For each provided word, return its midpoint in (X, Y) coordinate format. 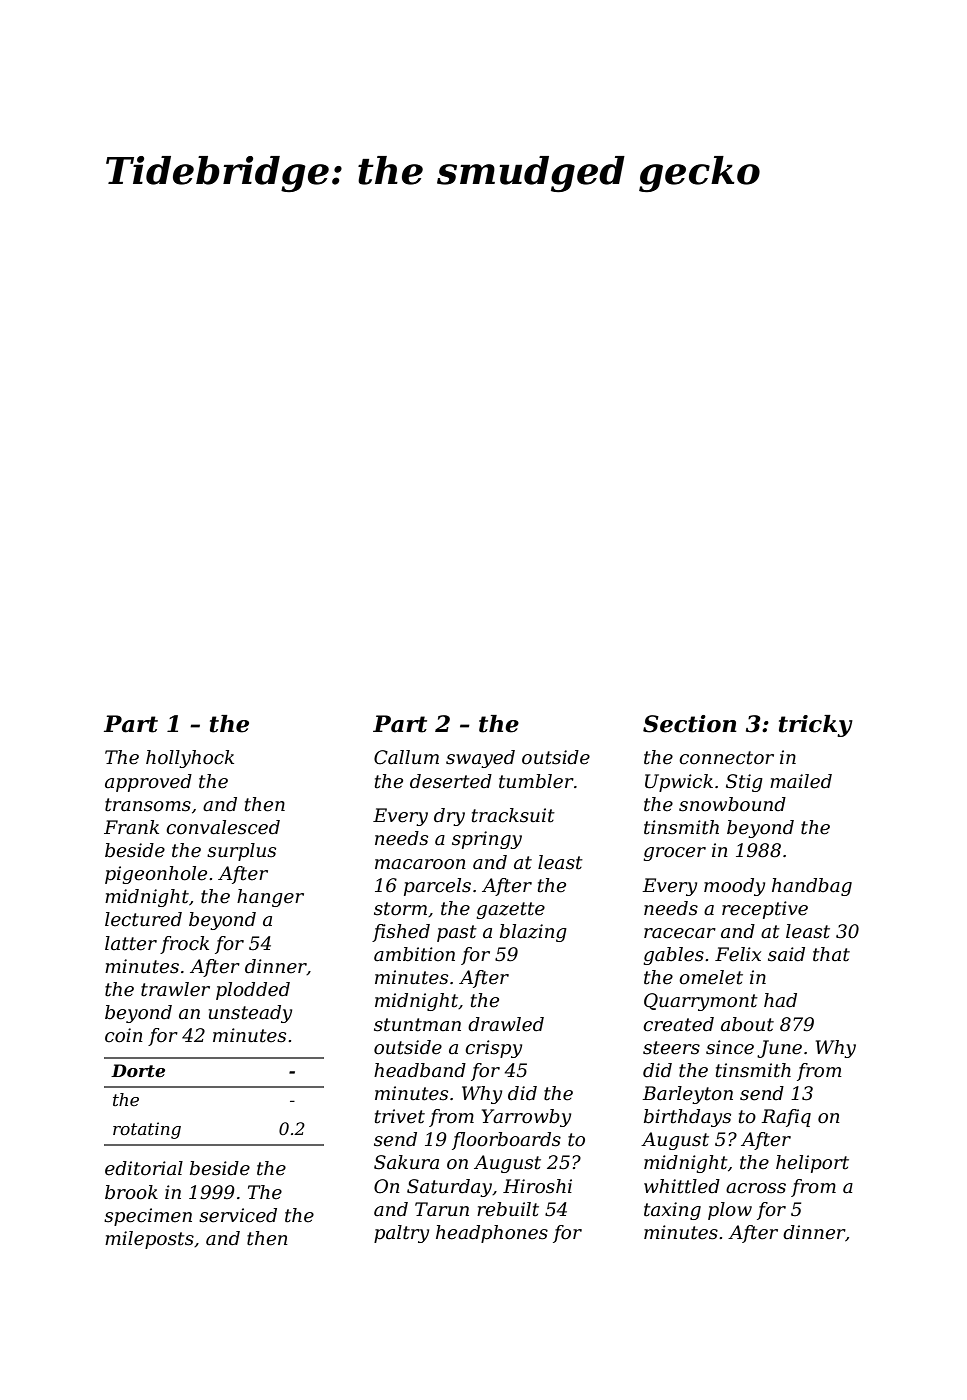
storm (400, 909)
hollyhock (190, 759)
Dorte (138, 1070)
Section (690, 724)
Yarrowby (526, 1118)
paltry (401, 1234)
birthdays (687, 1118)
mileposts (149, 1240)
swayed (480, 759)
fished (401, 933)
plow (730, 1211)
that (831, 954)
